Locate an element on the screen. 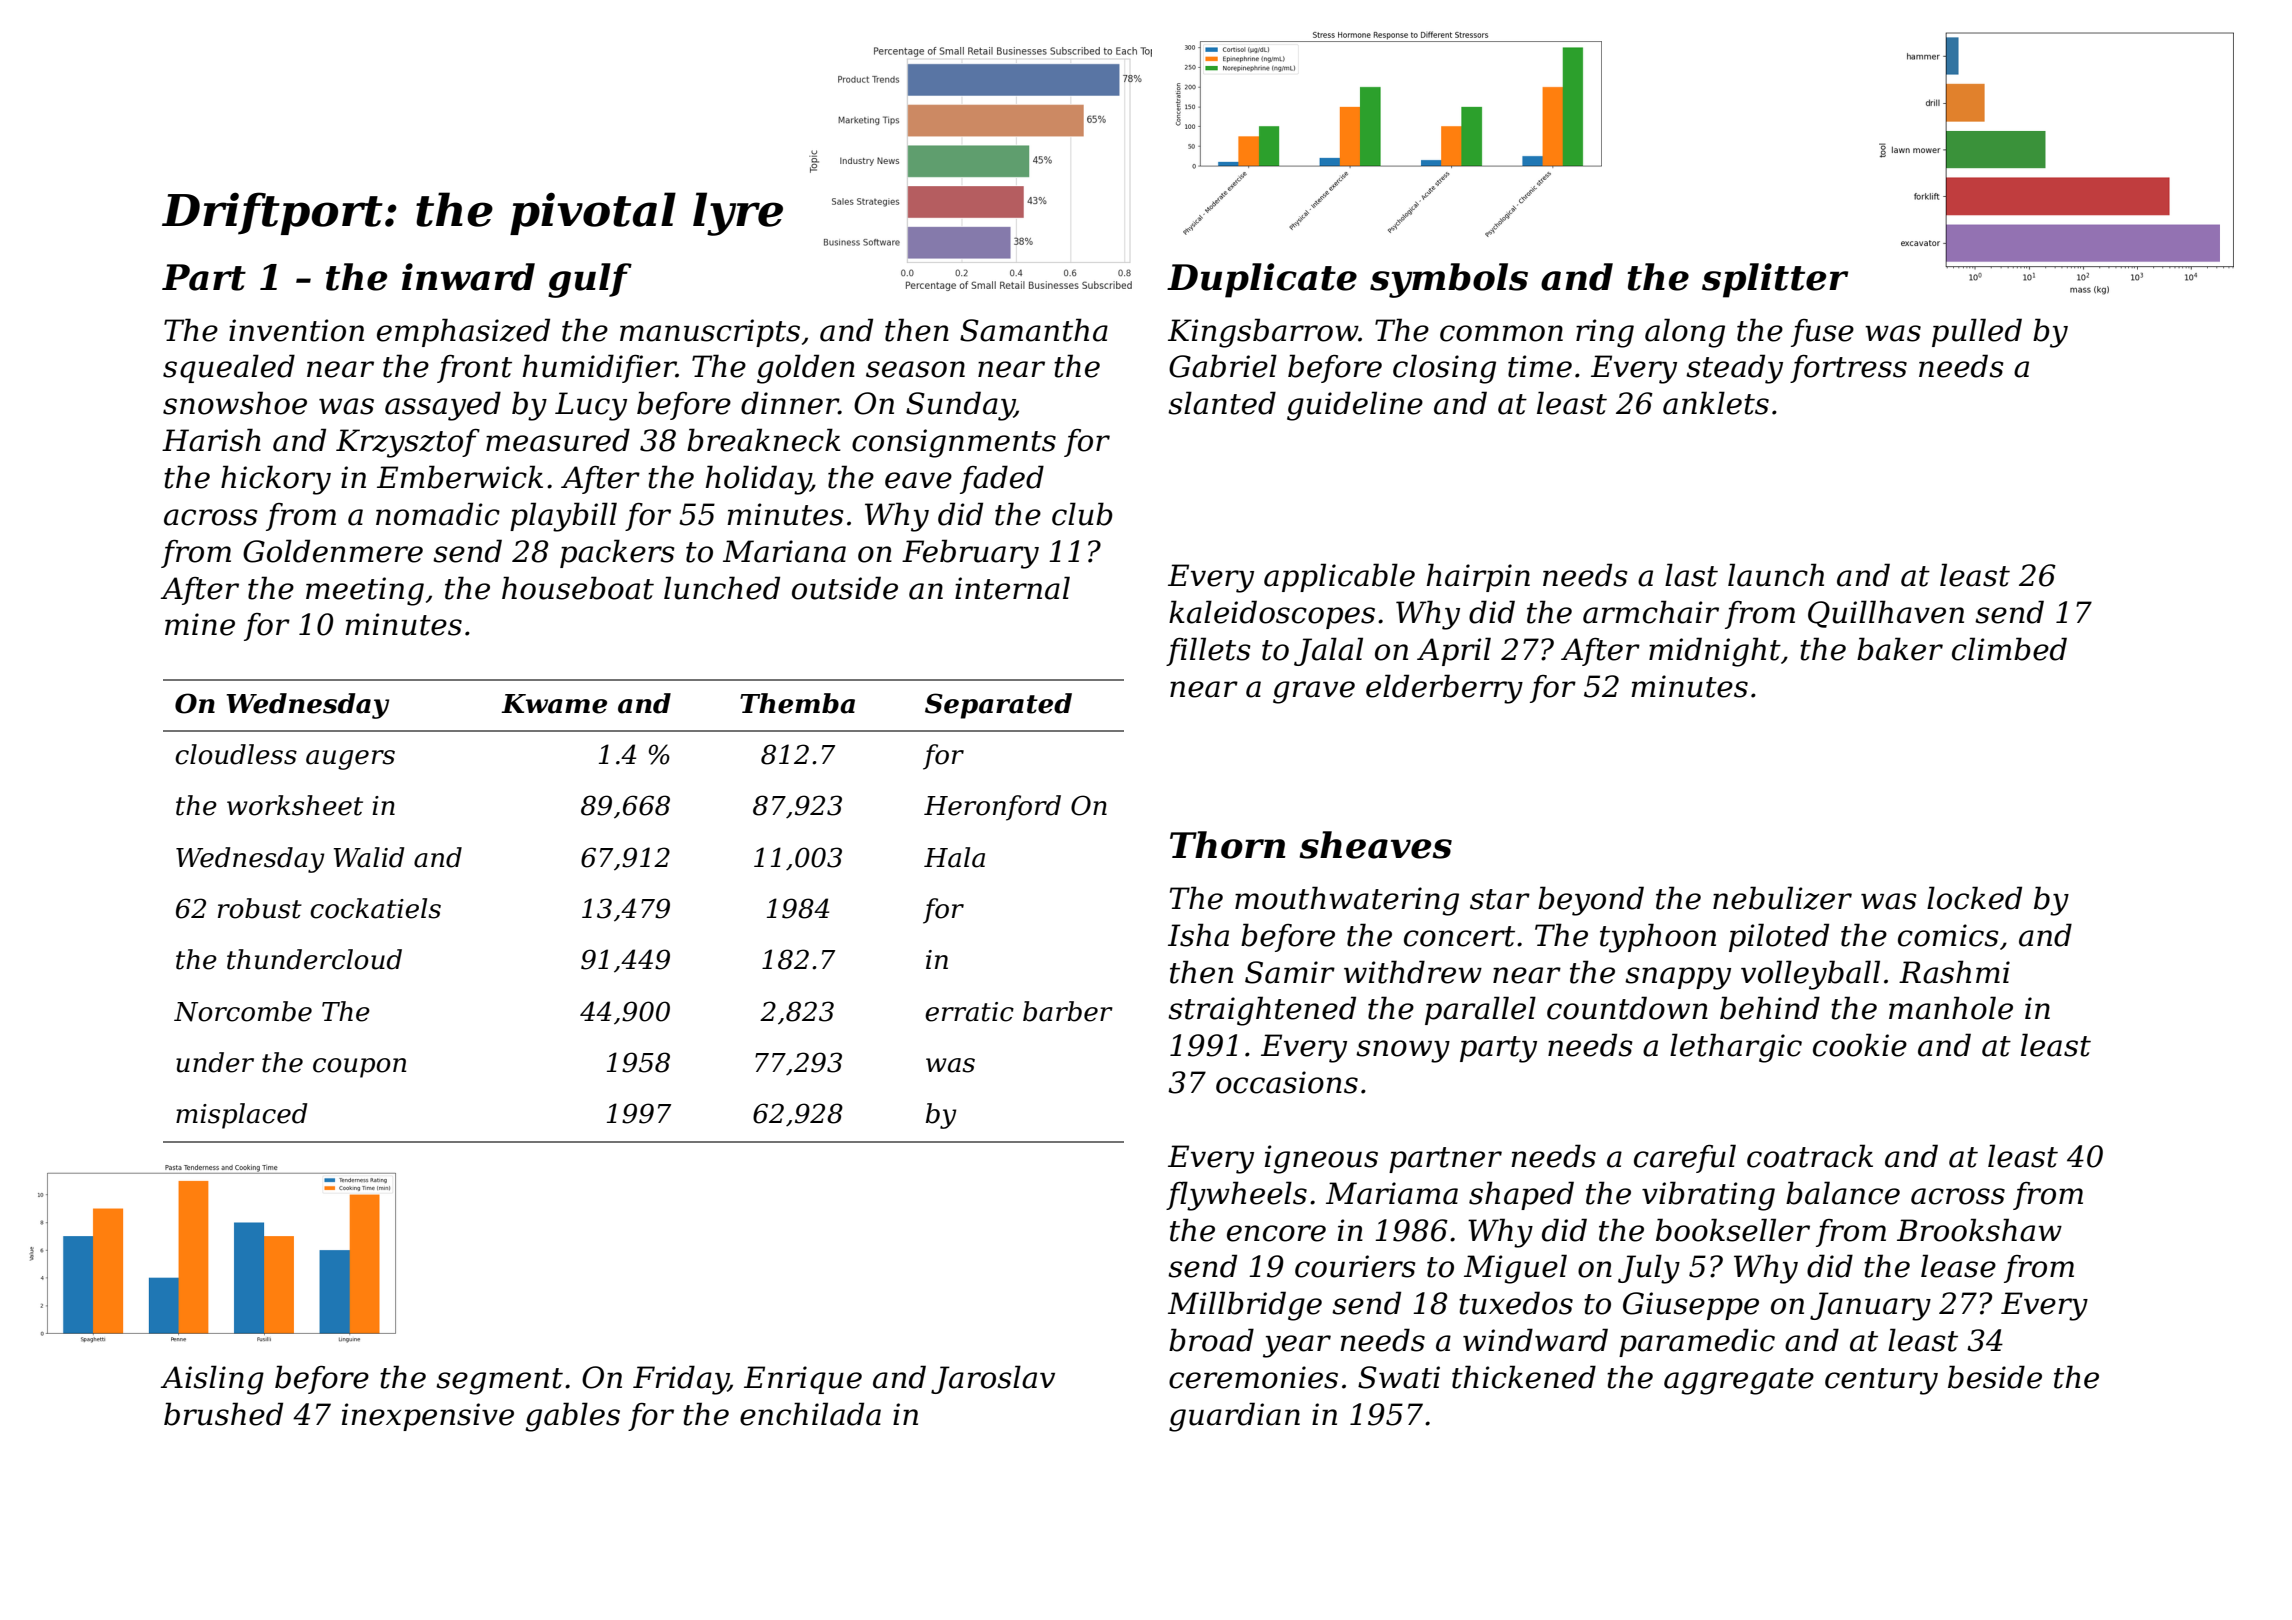 This screenshot has width=2292, height=1620. climbed is located at coordinates (2009, 649).
